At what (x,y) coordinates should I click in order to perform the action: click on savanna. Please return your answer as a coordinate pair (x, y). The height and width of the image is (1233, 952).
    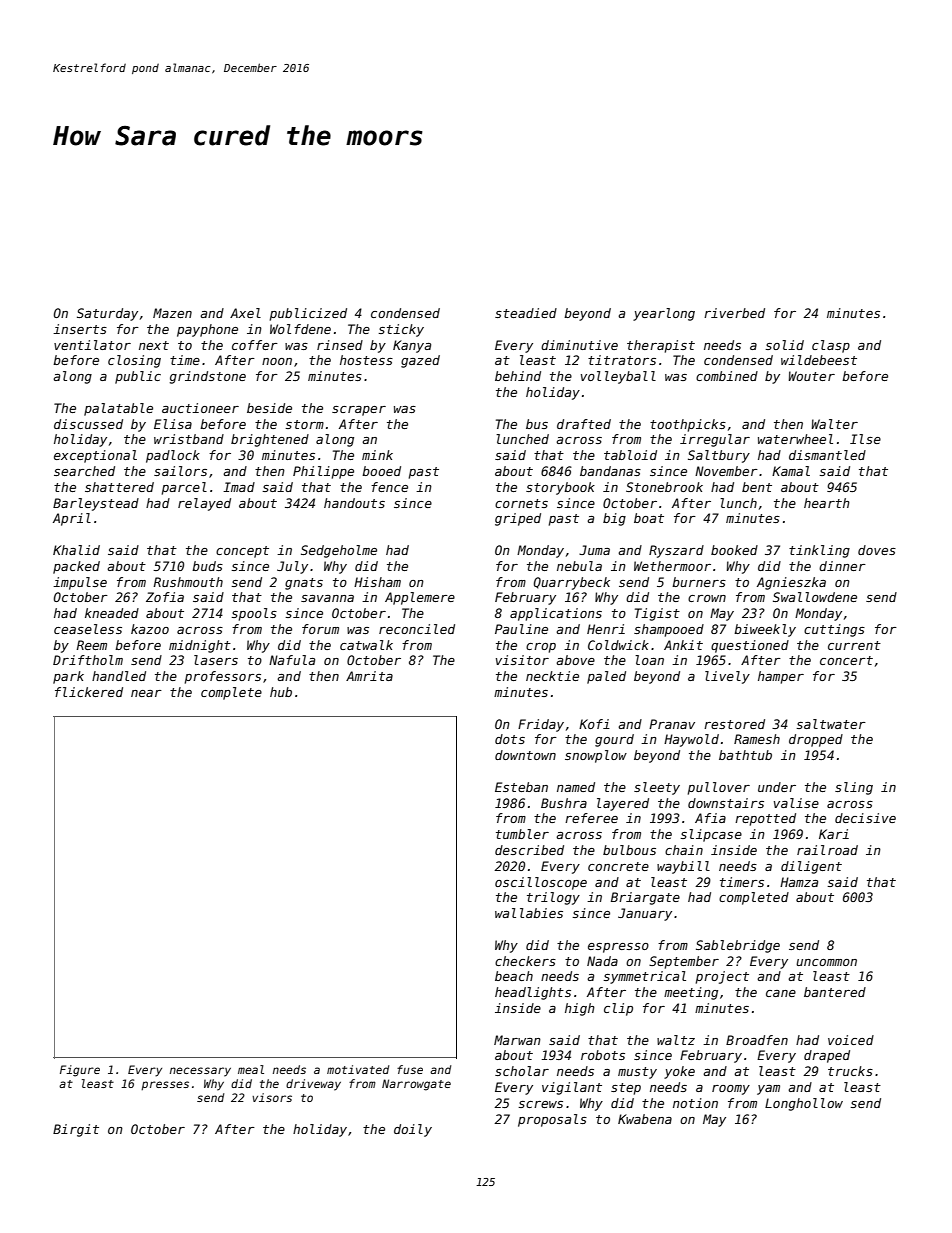
    Looking at the image, I should click on (327, 598).
